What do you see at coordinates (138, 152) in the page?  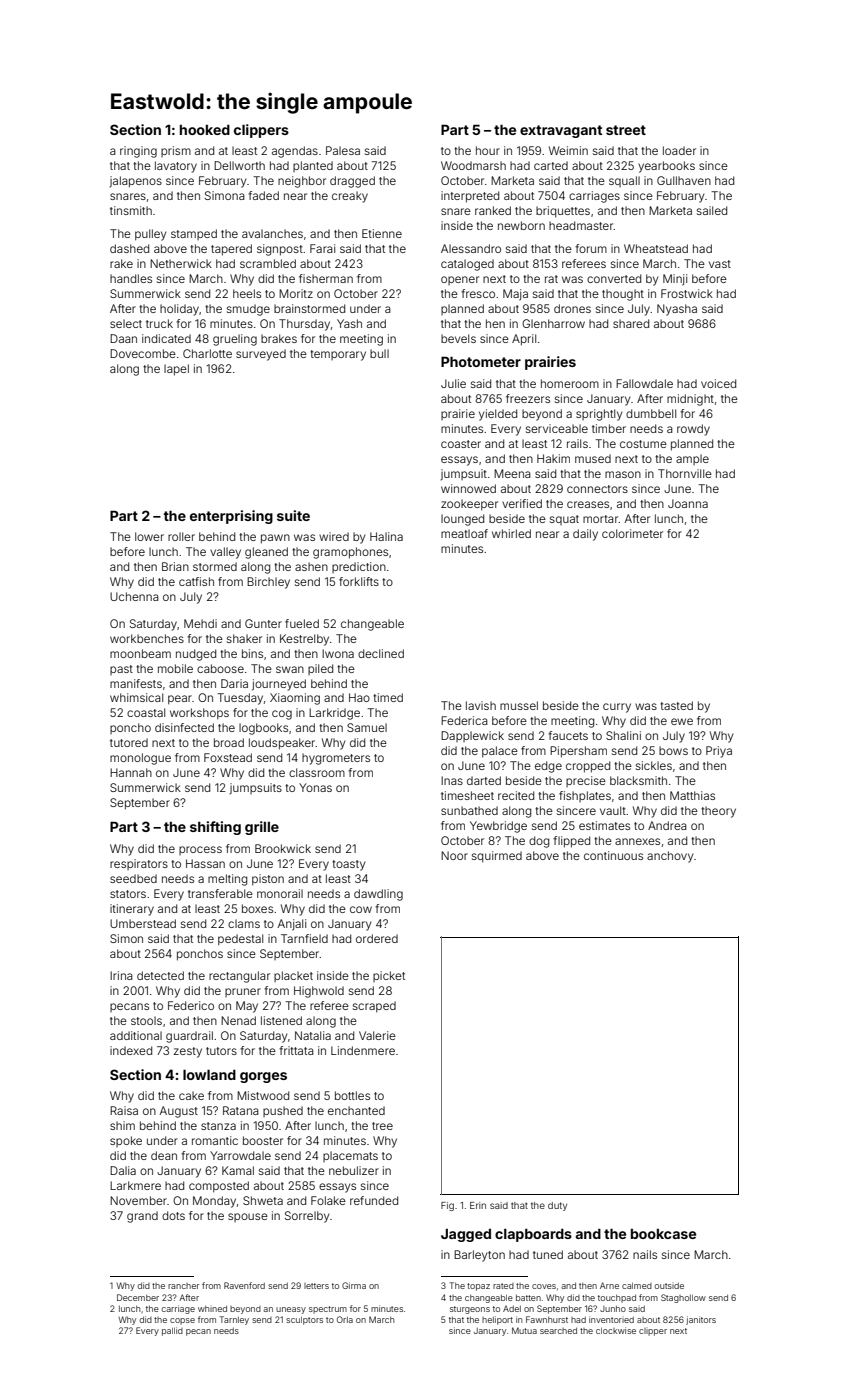 I see `ringing` at bounding box center [138, 152].
